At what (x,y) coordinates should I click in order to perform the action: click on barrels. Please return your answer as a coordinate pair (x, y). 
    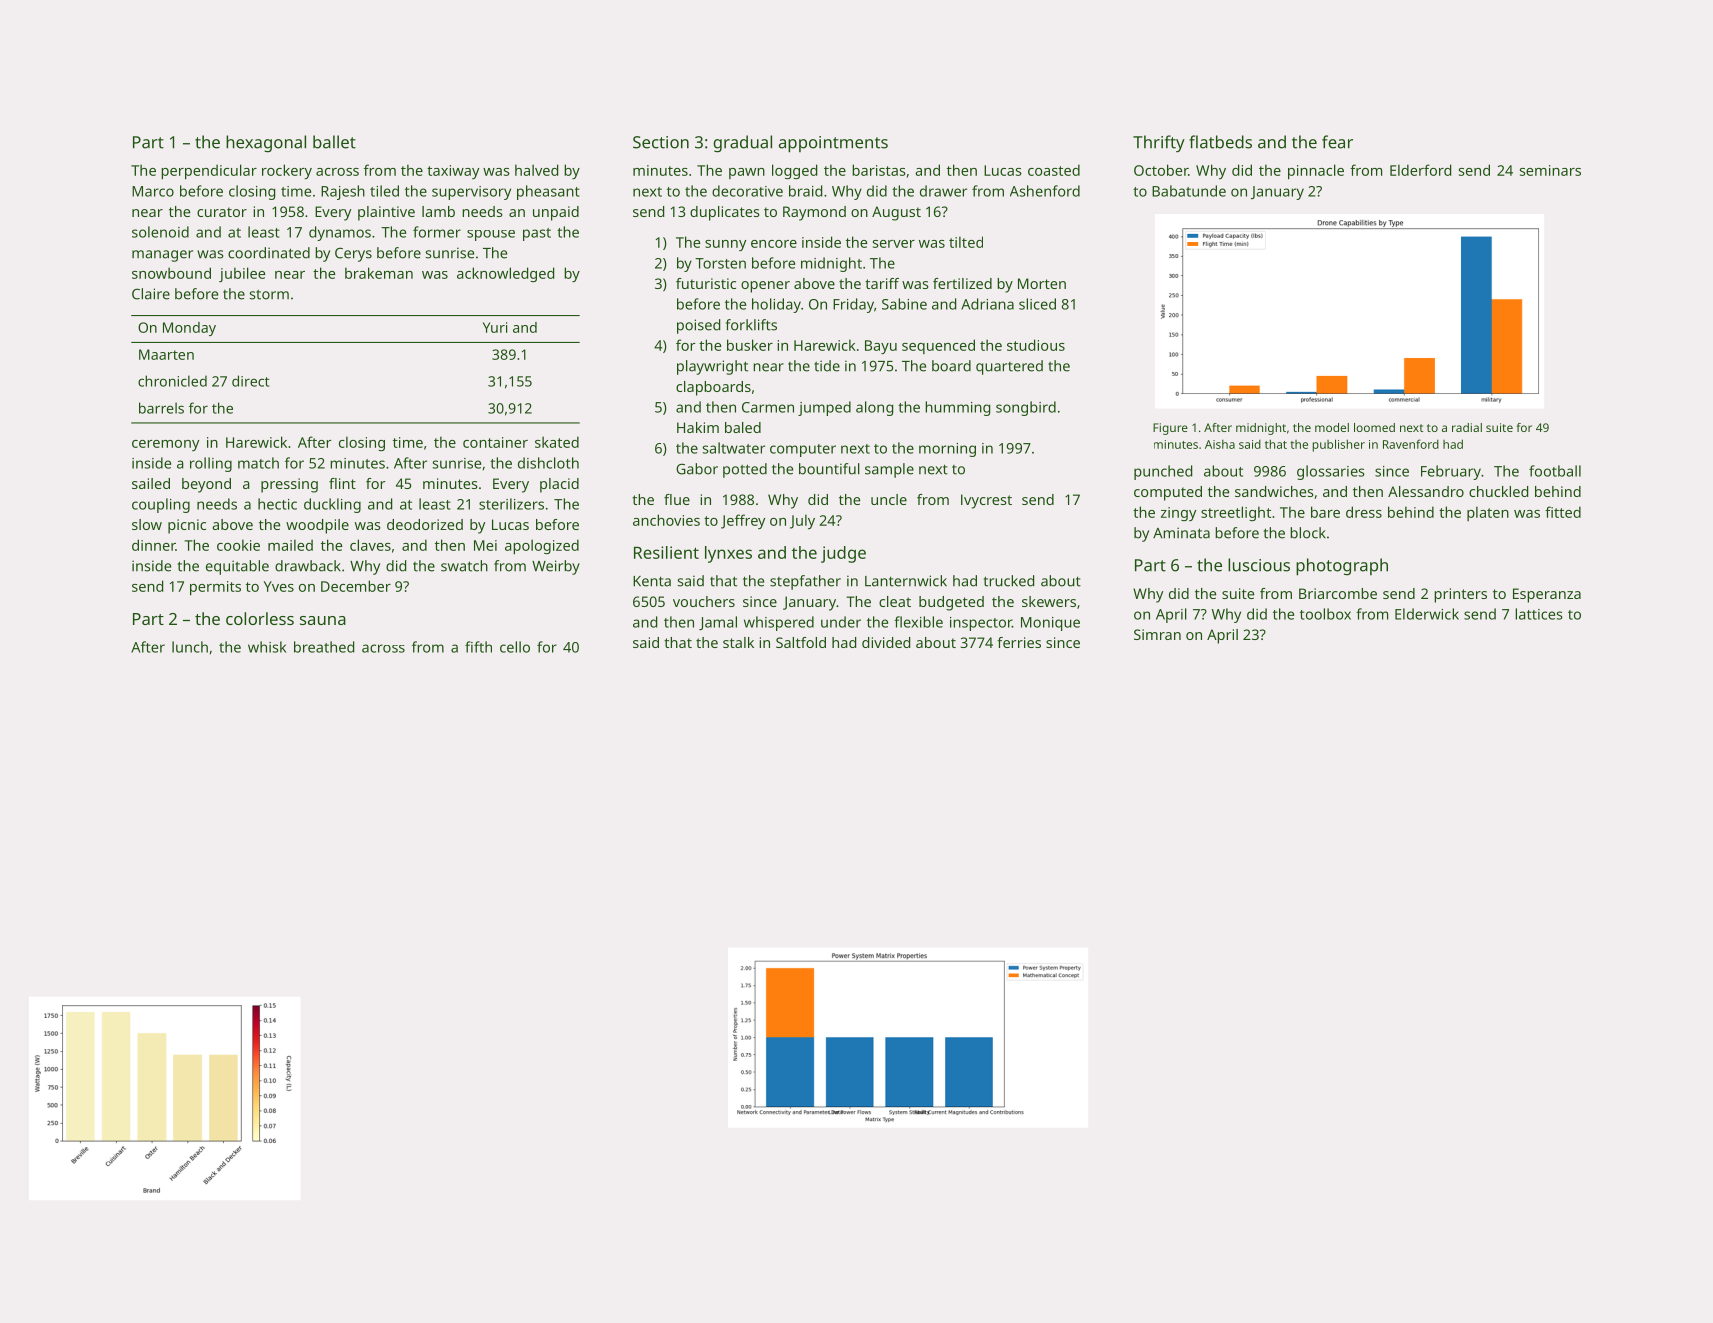
    Looking at the image, I should click on (161, 408).
